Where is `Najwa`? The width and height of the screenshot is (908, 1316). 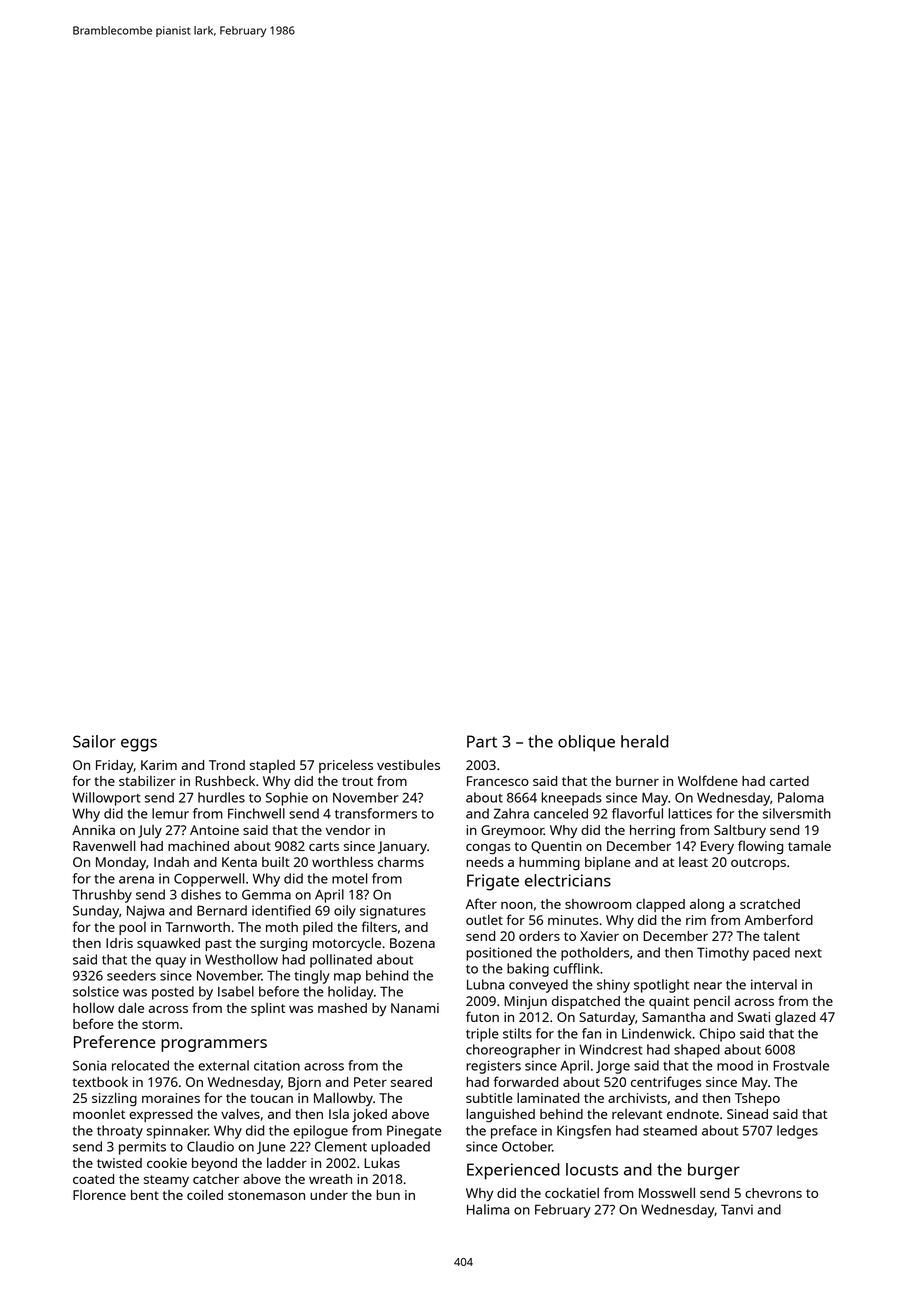 Najwa is located at coordinates (145, 912).
